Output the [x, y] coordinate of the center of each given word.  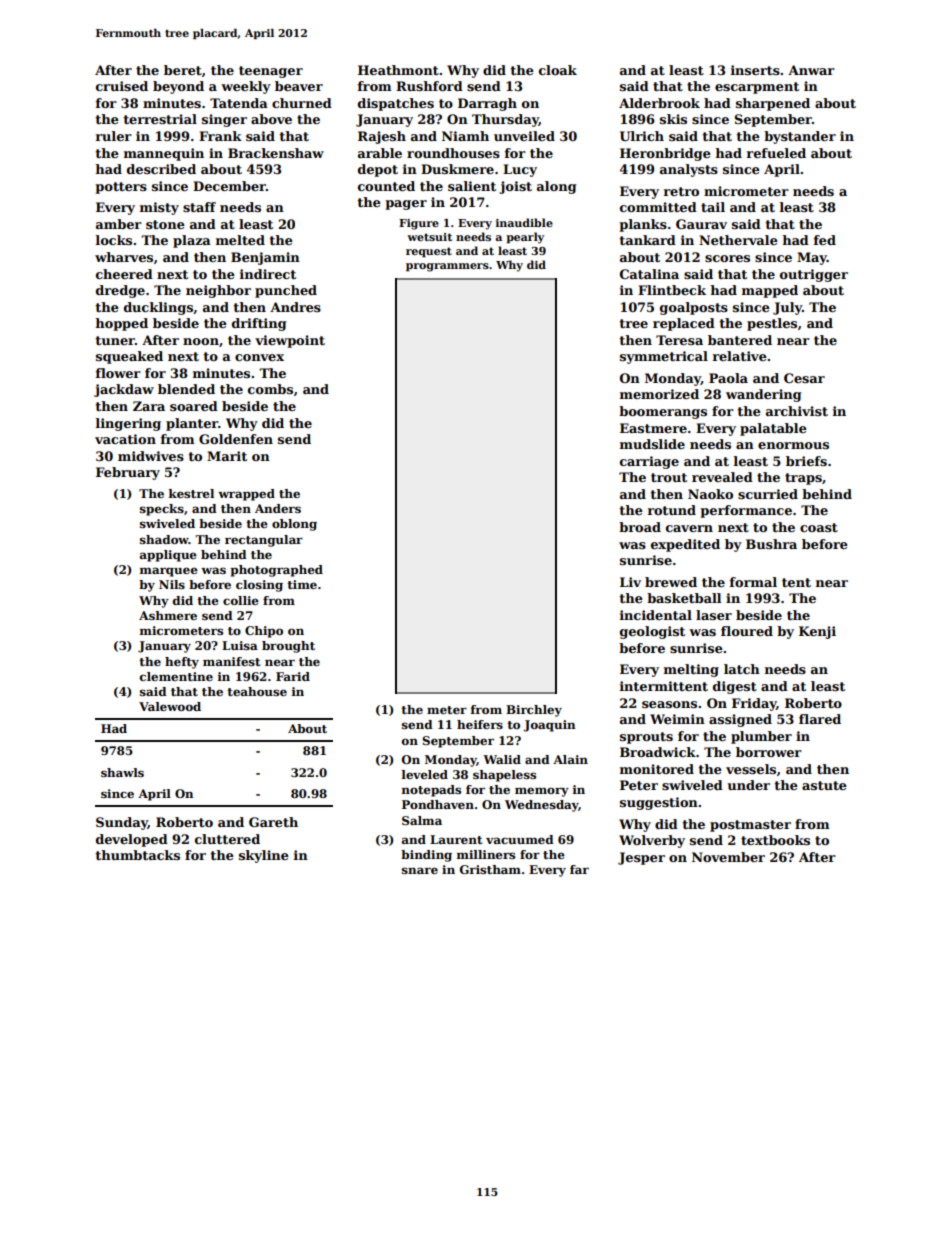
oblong [294, 525]
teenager [271, 72]
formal [753, 582]
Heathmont [398, 70]
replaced [684, 324]
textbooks [775, 840]
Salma [422, 820]
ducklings [158, 308]
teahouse [257, 691]
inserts [755, 70]
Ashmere [168, 615]
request [429, 252]
